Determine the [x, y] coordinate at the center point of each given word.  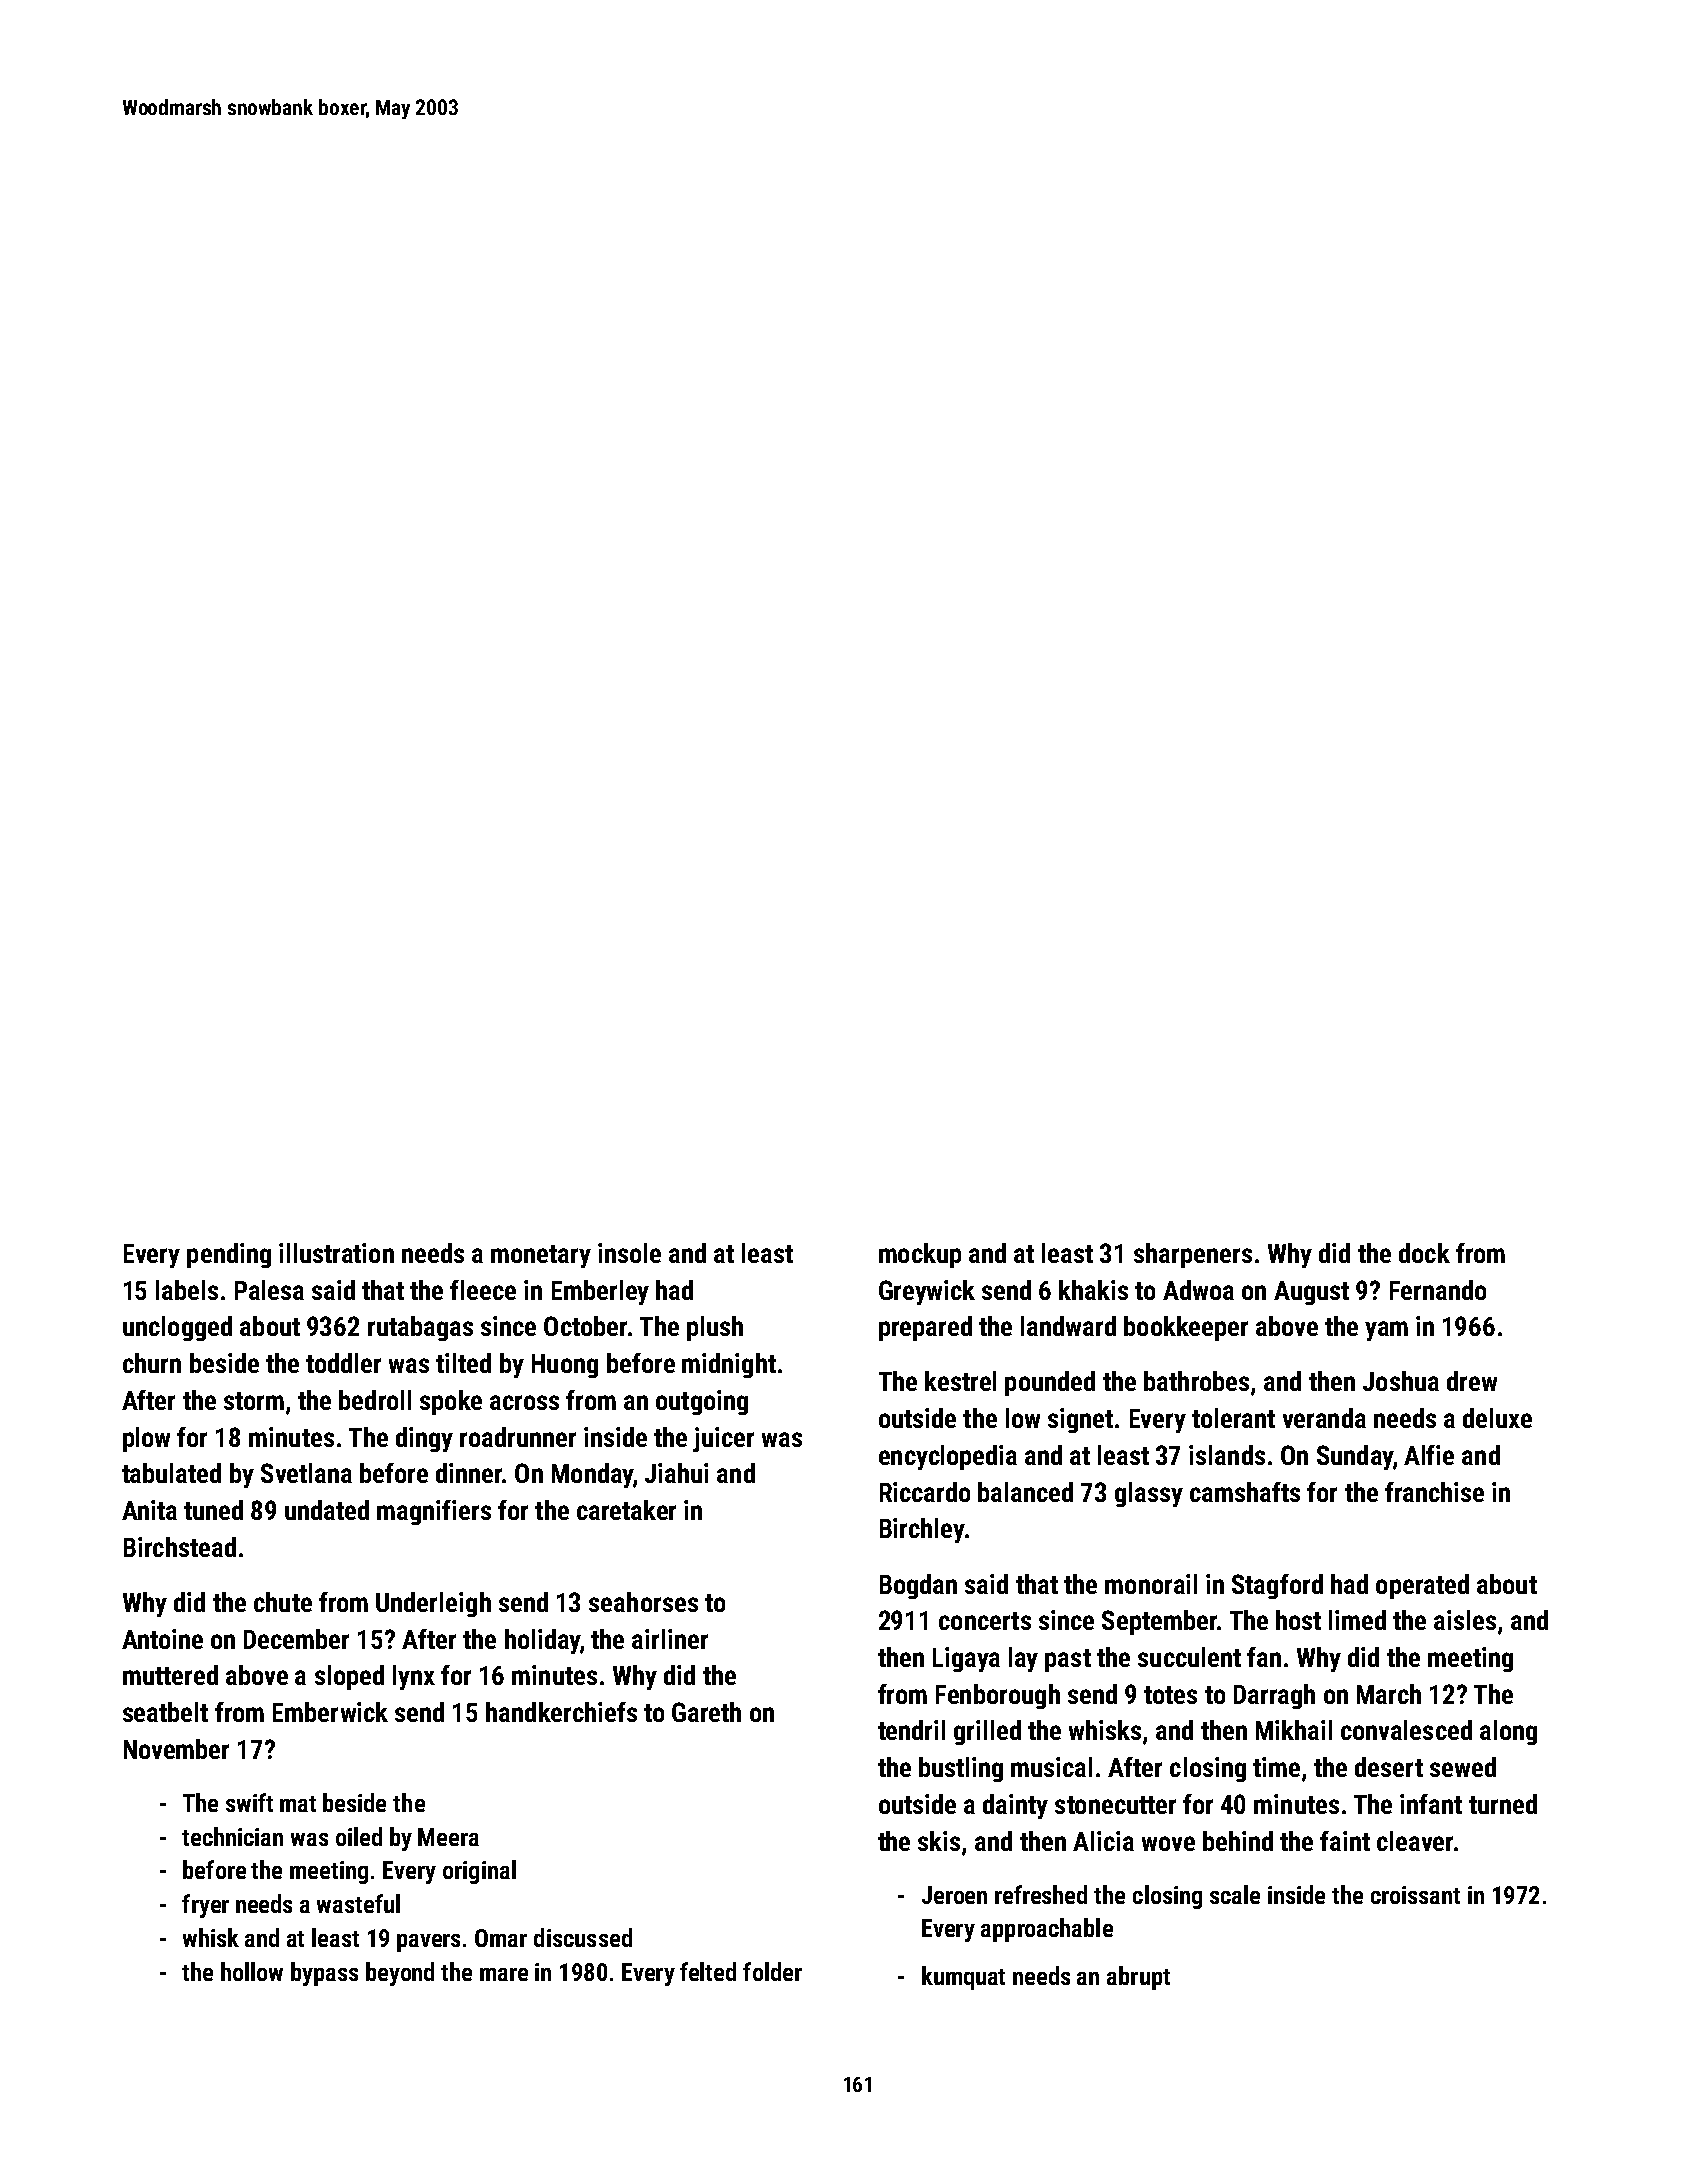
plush [715, 1328]
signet [1080, 1420]
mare [504, 1974]
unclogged [177, 1328]
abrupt [1138, 1978]
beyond [400, 1974]
